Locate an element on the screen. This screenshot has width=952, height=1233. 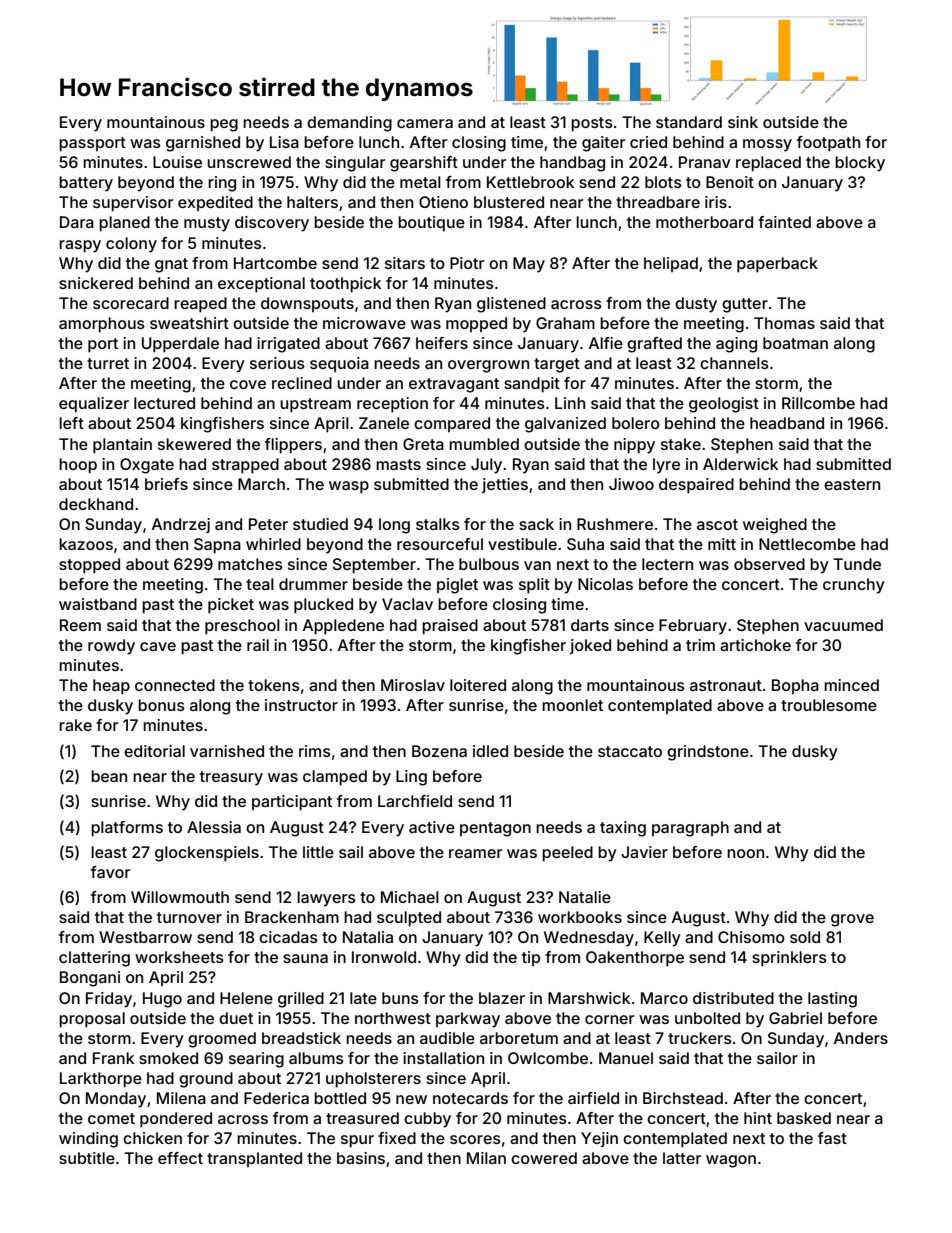
jetties is located at coordinates (505, 485).
